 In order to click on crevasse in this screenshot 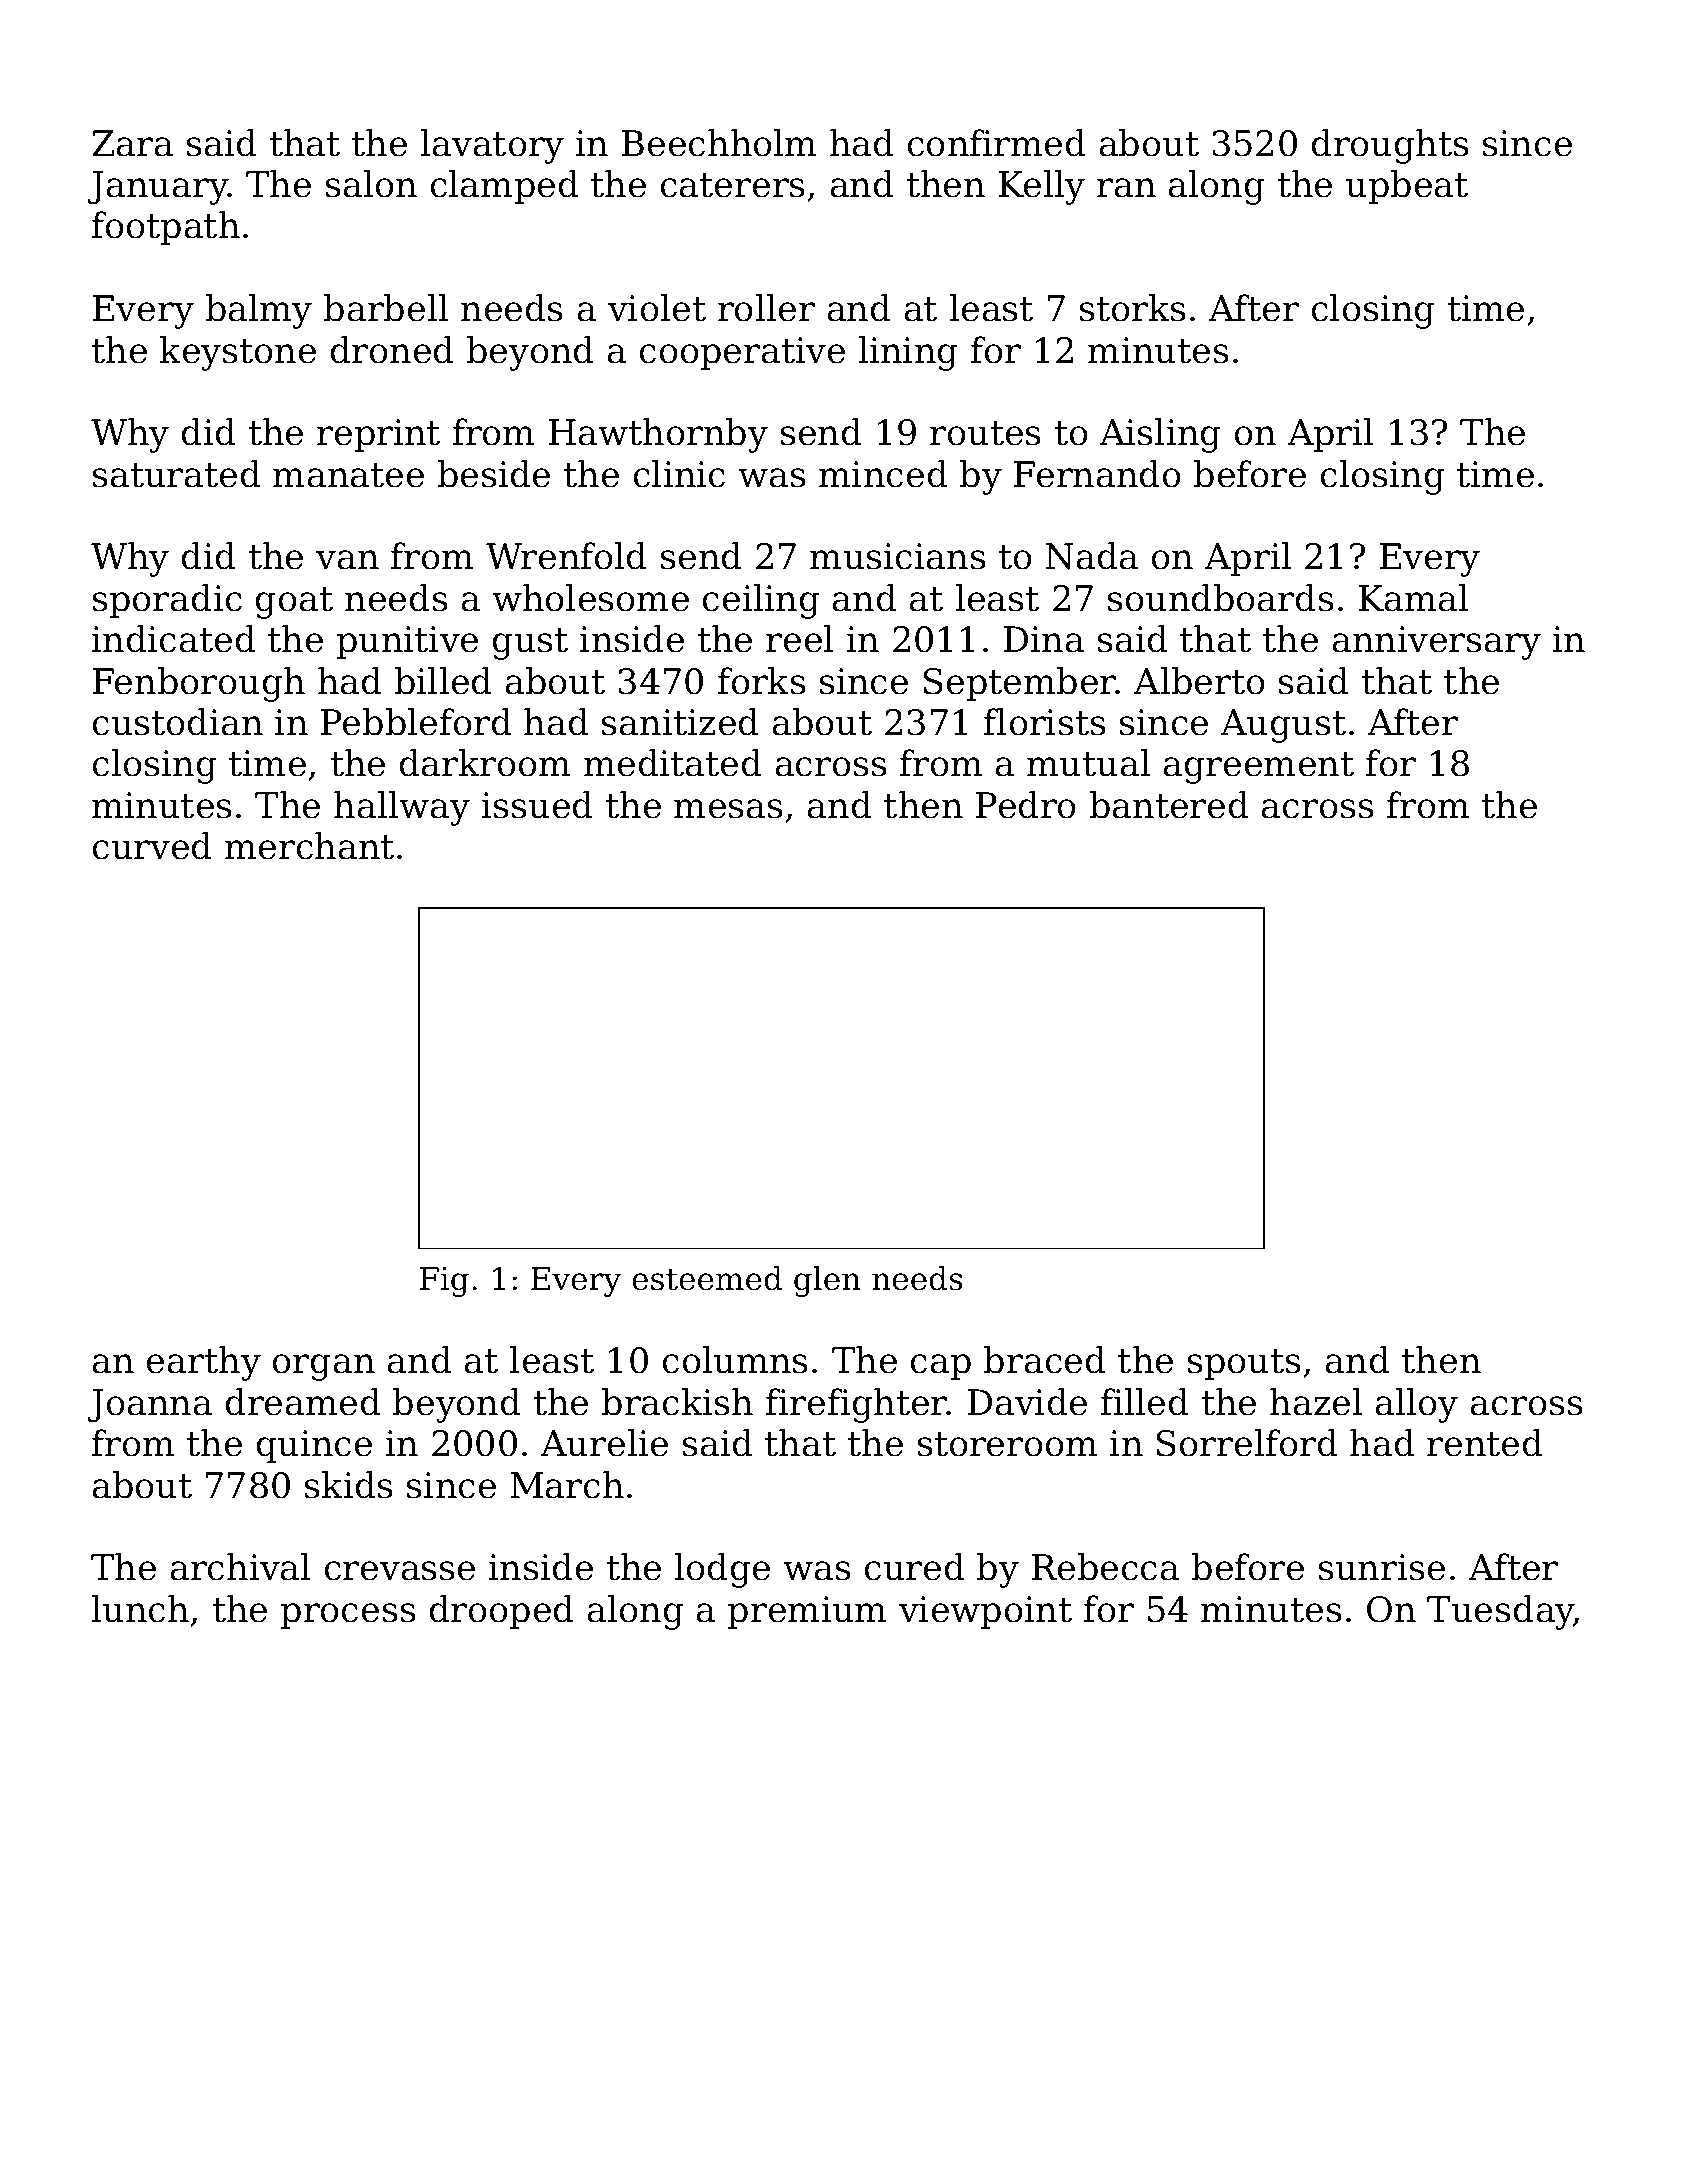, I will do `click(400, 1571)`.
